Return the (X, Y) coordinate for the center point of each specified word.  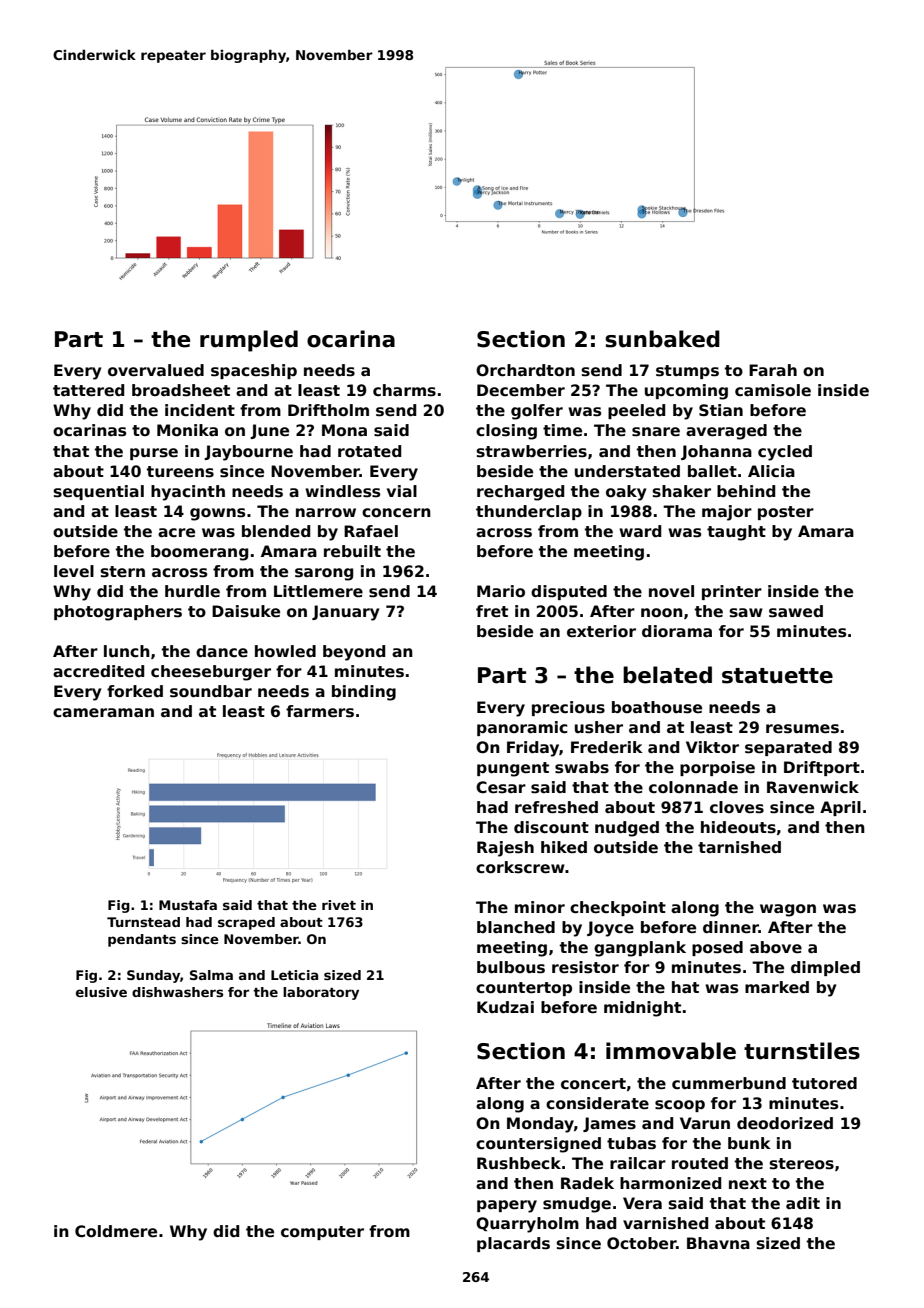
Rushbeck (519, 1163)
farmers (320, 711)
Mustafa (188, 905)
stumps (687, 372)
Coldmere (116, 1231)
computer (322, 1233)
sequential (99, 492)
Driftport (822, 768)
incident (200, 410)
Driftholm (328, 410)
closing (506, 432)
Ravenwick (813, 787)
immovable (671, 1051)
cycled (785, 453)
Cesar (501, 787)
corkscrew (520, 867)
